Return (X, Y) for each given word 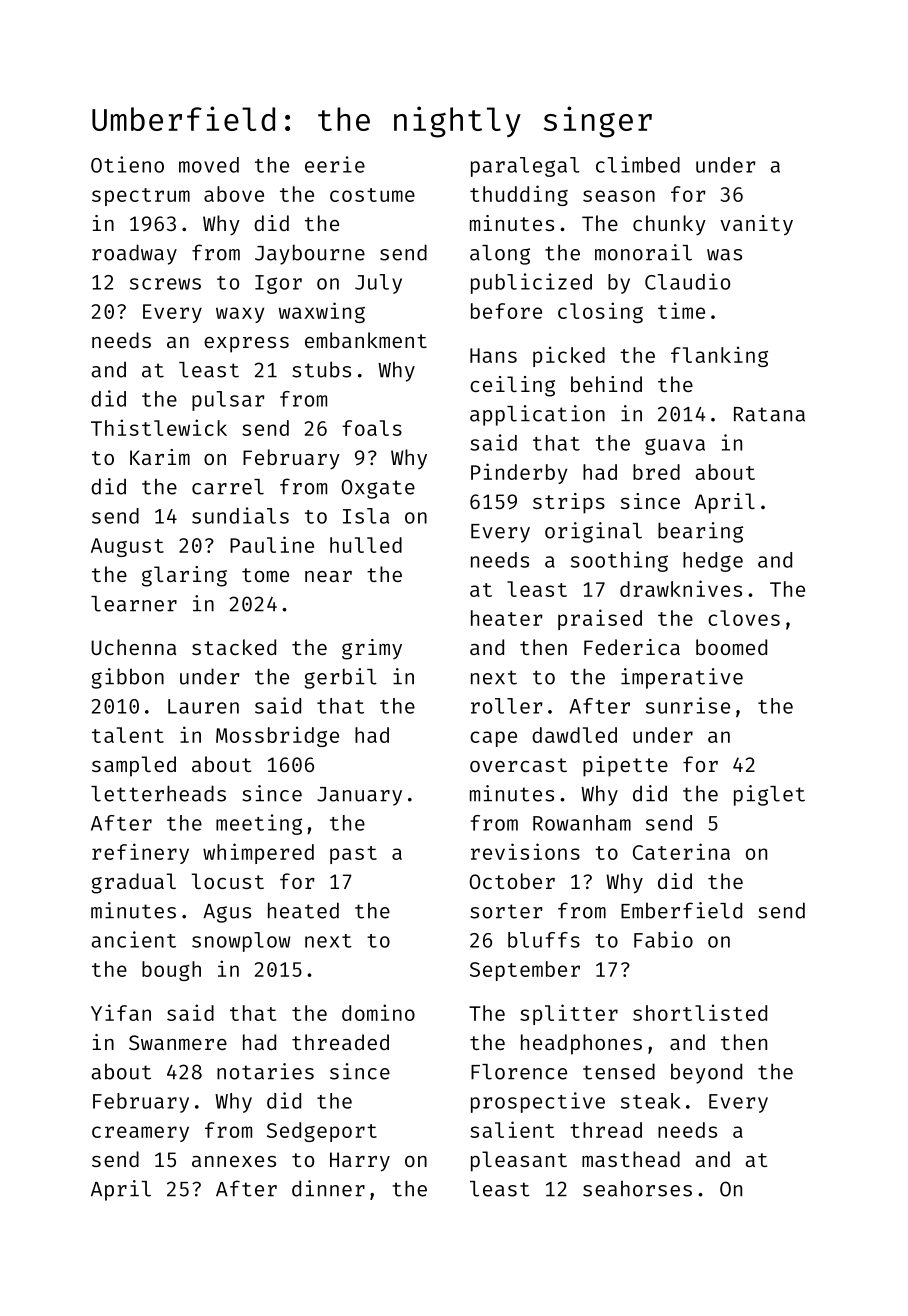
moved (209, 165)
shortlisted (700, 1012)
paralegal (525, 167)
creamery (140, 1134)
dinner (328, 1188)
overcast (518, 765)
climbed (638, 164)
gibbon (128, 678)
